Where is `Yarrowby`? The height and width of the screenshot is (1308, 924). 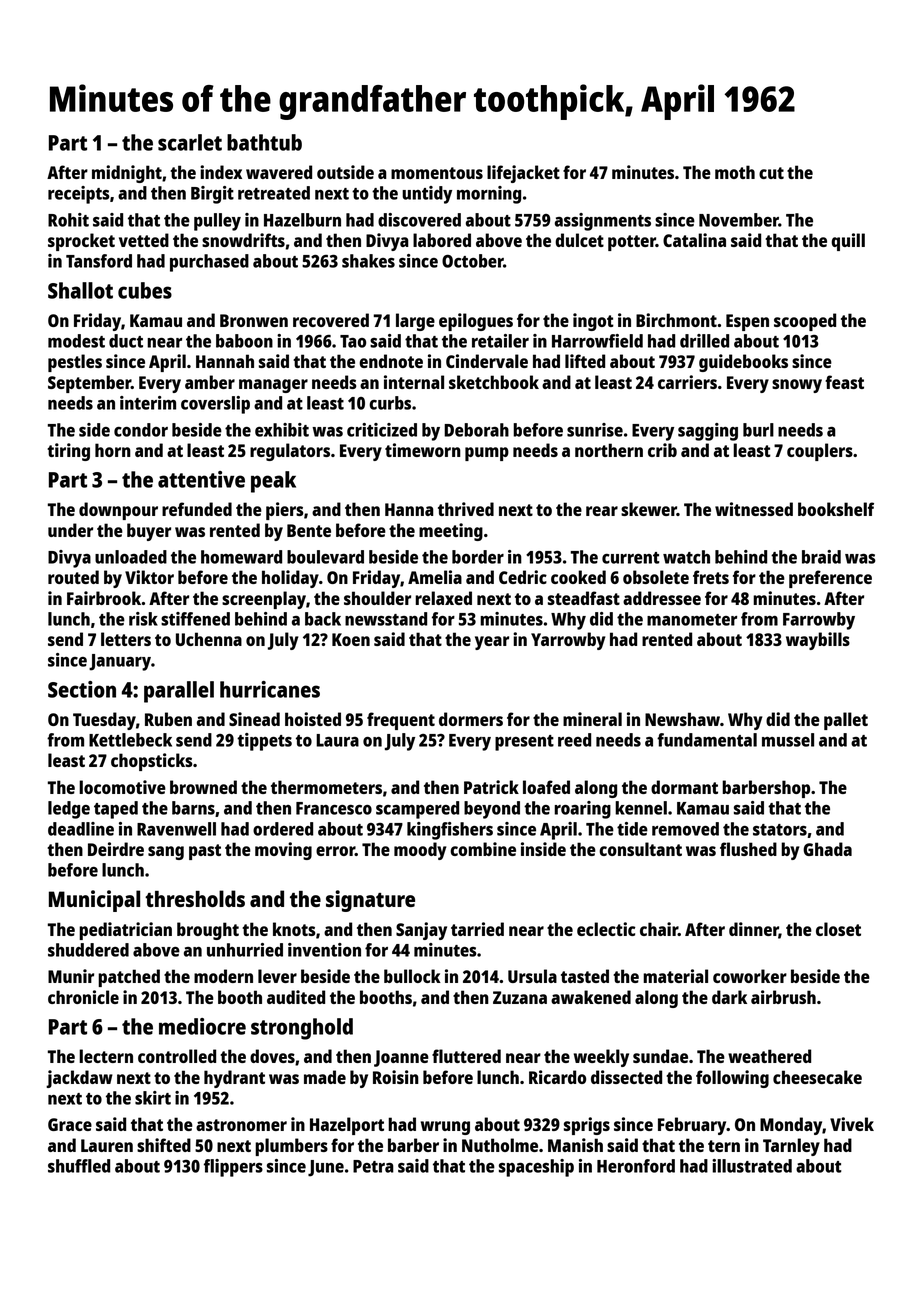 Yarrowby is located at coordinates (568, 641).
